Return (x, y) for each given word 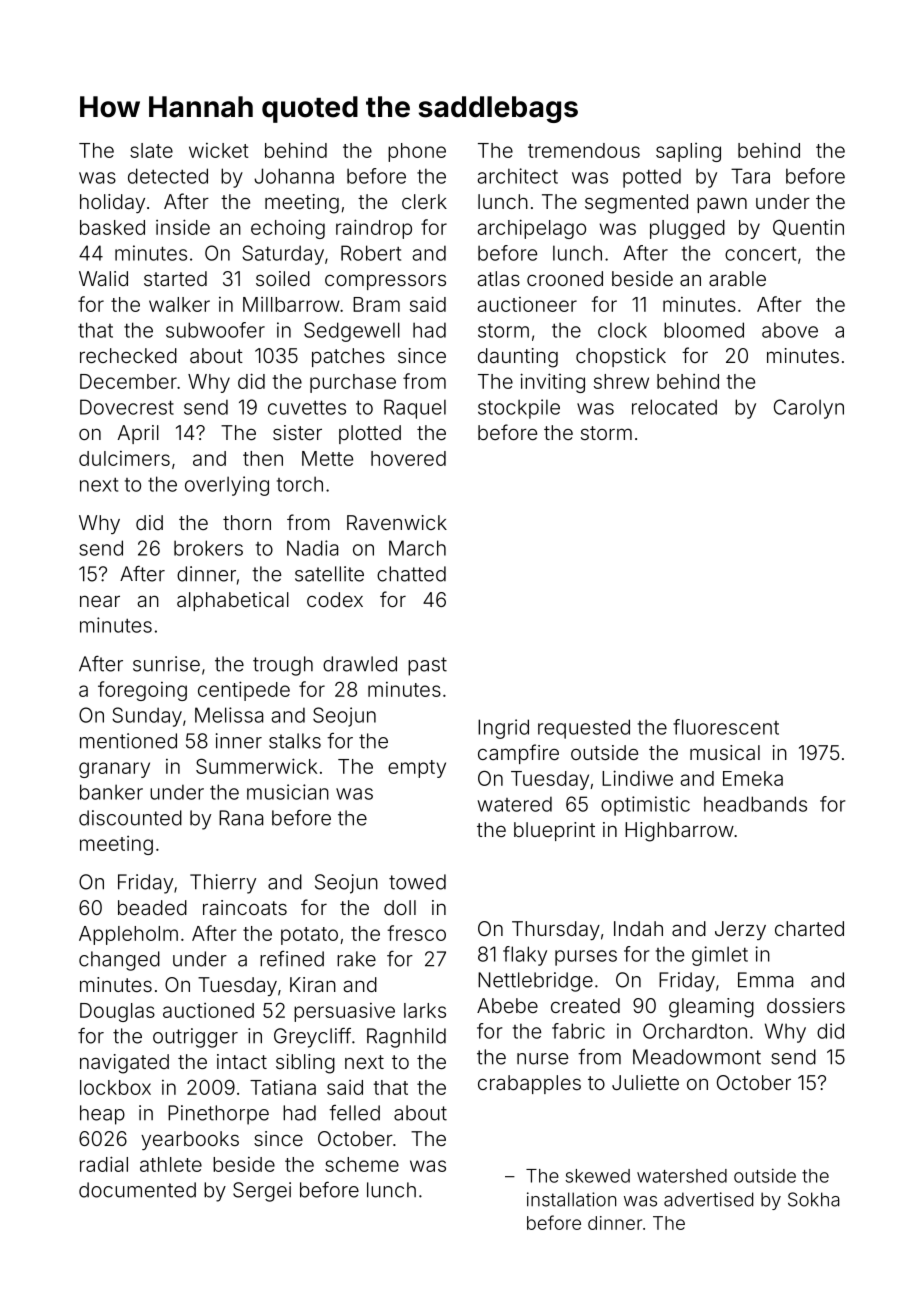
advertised (708, 1199)
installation (571, 1199)
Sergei (262, 1192)
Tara (750, 176)
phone (417, 152)
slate (151, 150)
